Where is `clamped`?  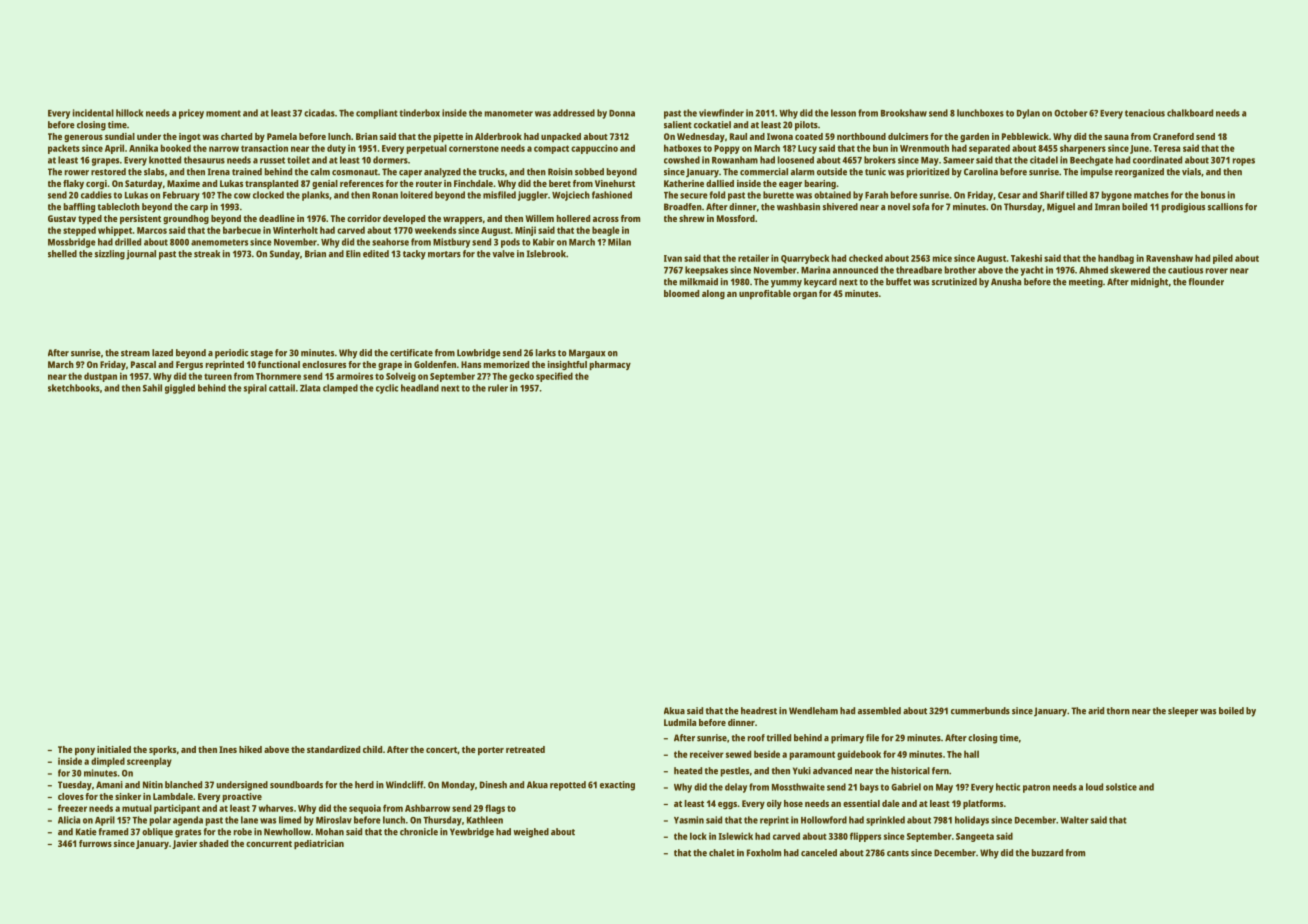
clamped is located at coordinates (340, 389).
